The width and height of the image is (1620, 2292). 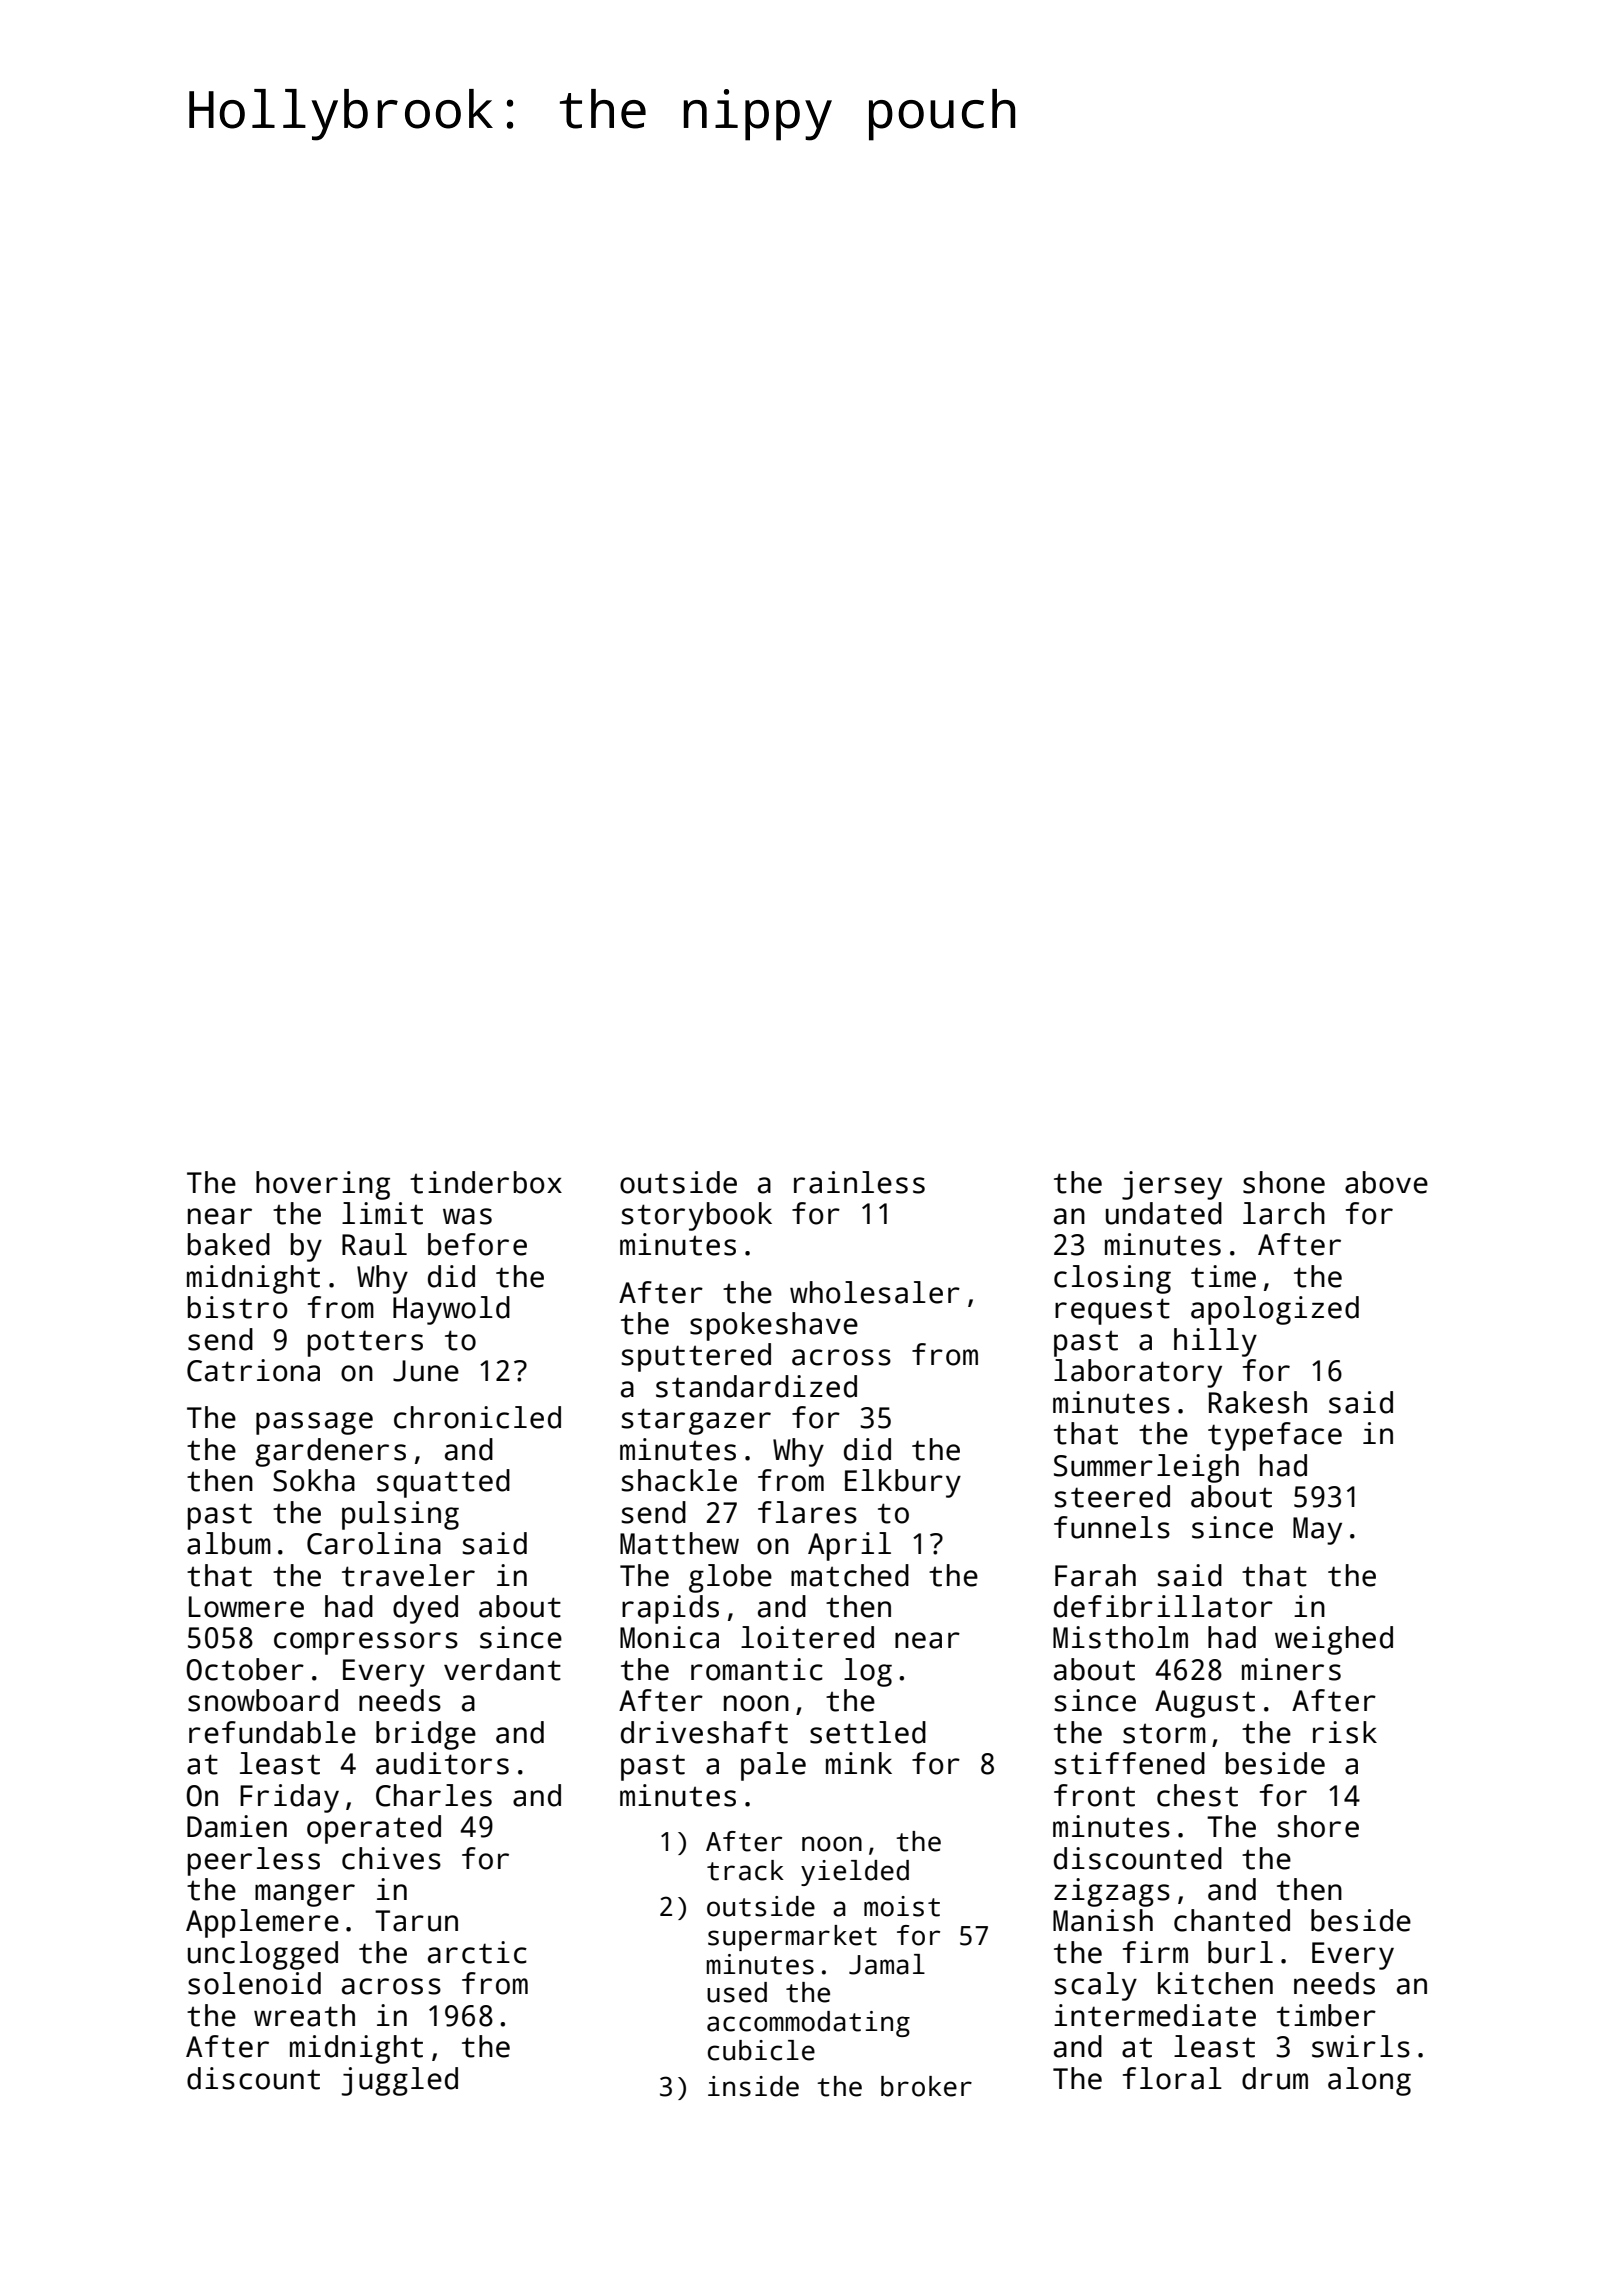 What do you see at coordinates (1334, 1640) in the image?
I see `weighed` at bounding box center [1334, 1640].
